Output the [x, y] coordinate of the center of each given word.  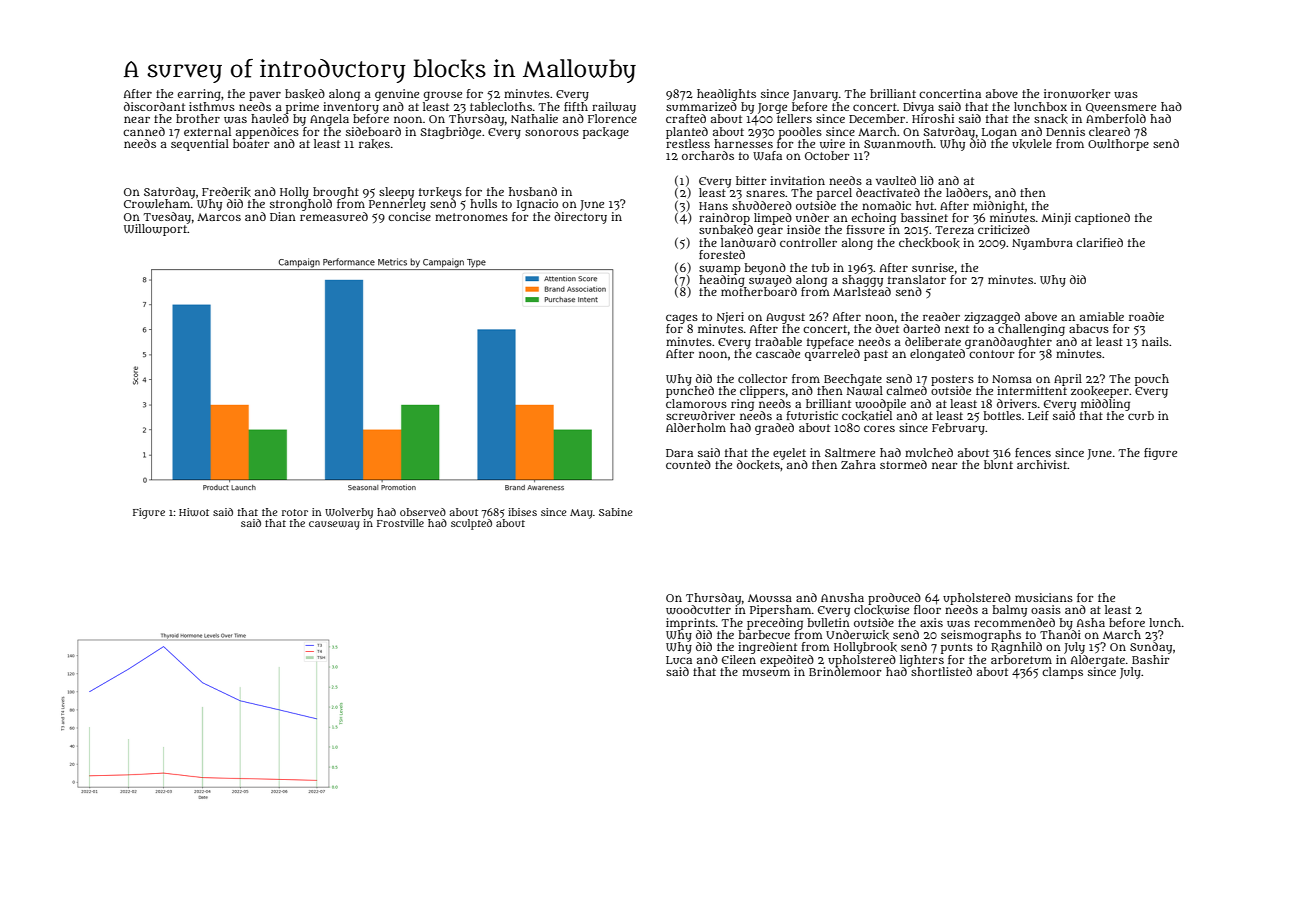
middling [1105, 405]
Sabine [616, 512]
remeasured [334, 216]
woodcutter [698, 610]
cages [682, 319]
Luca [679, 660]
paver [265, 96]
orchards [708, 155]
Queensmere [1121, 108]
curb [1141, 415]
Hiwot [194, 512]
